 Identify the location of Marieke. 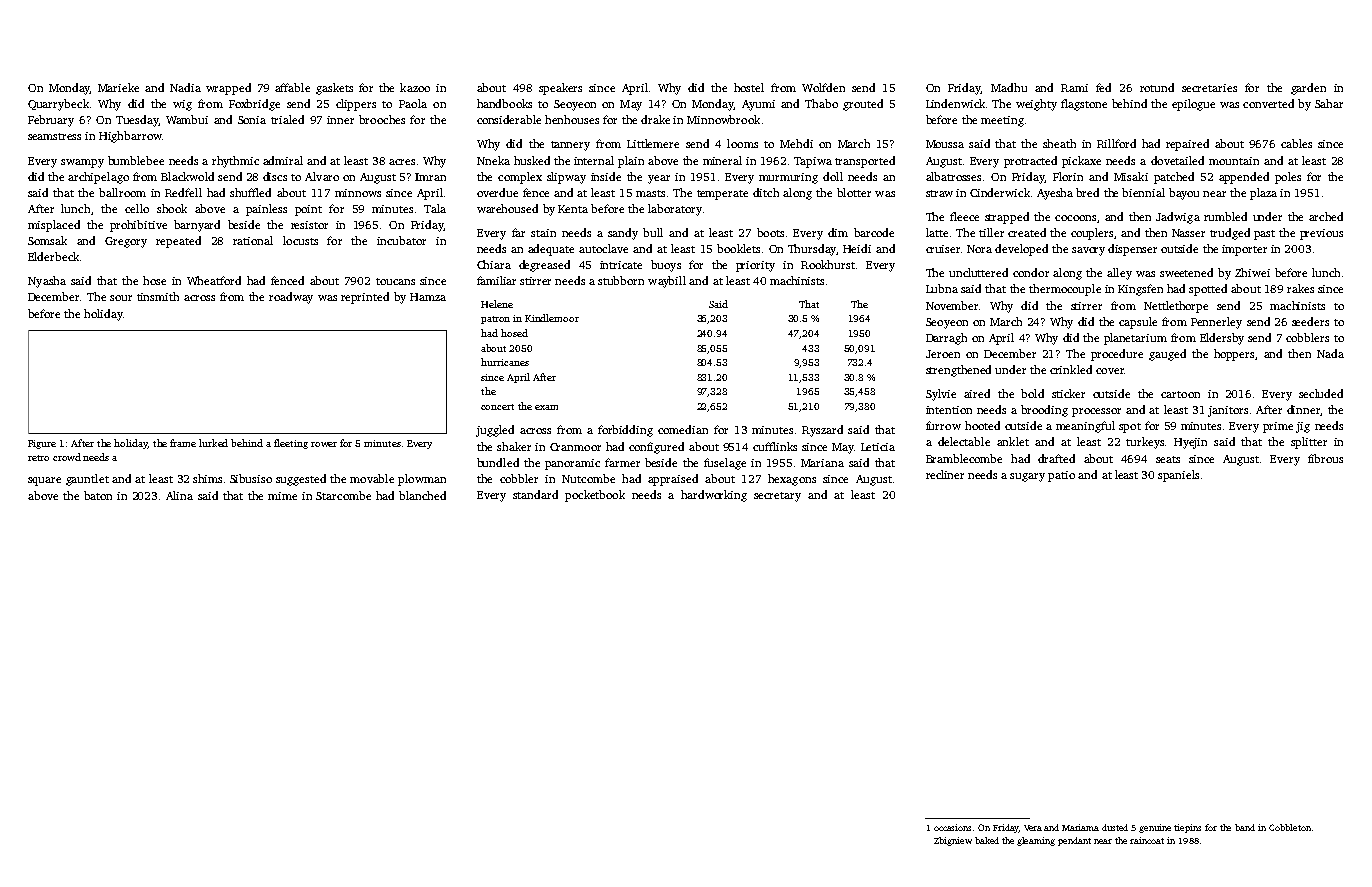
(118, 87).
